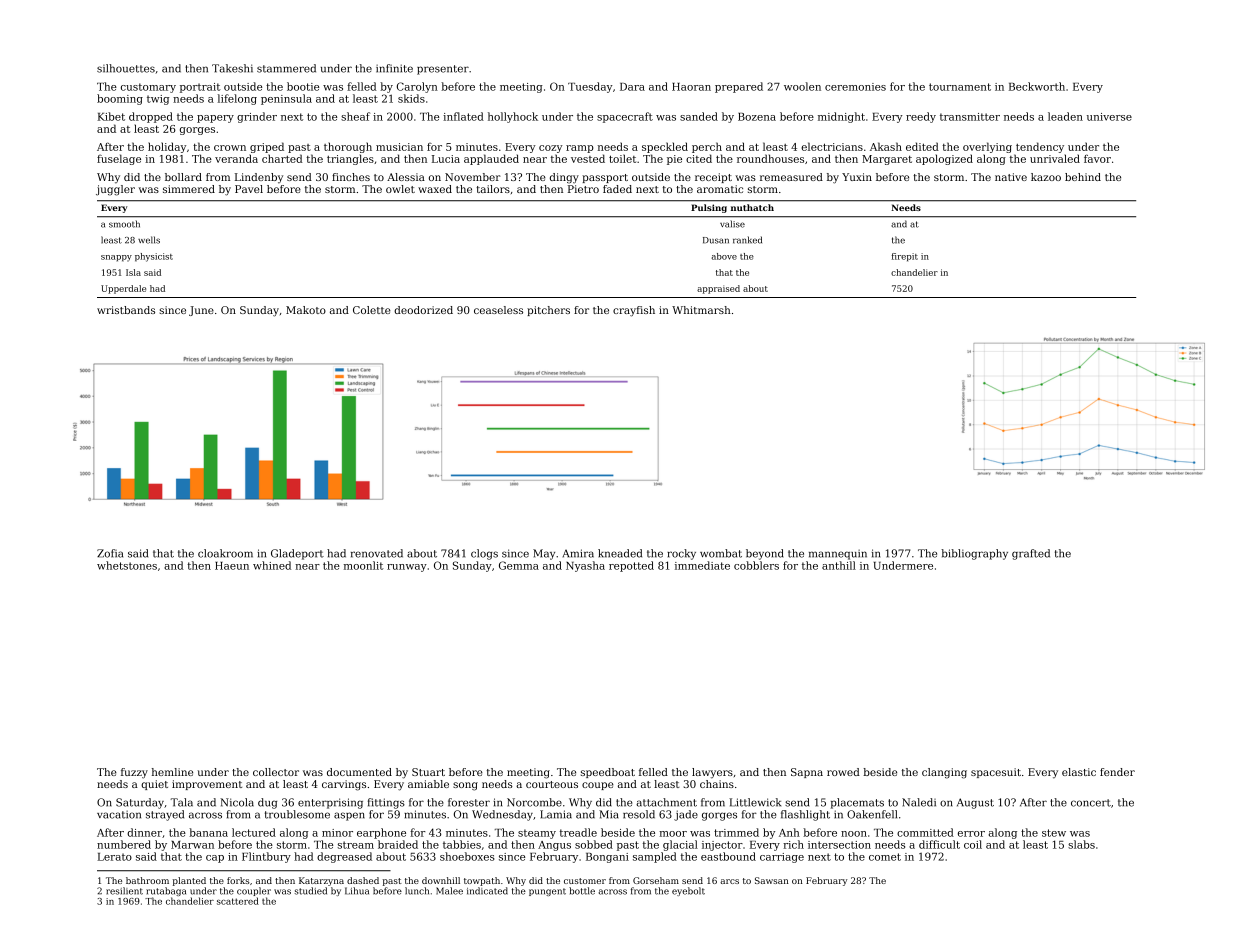  I want to click on moonlit, so click(364, 565).
